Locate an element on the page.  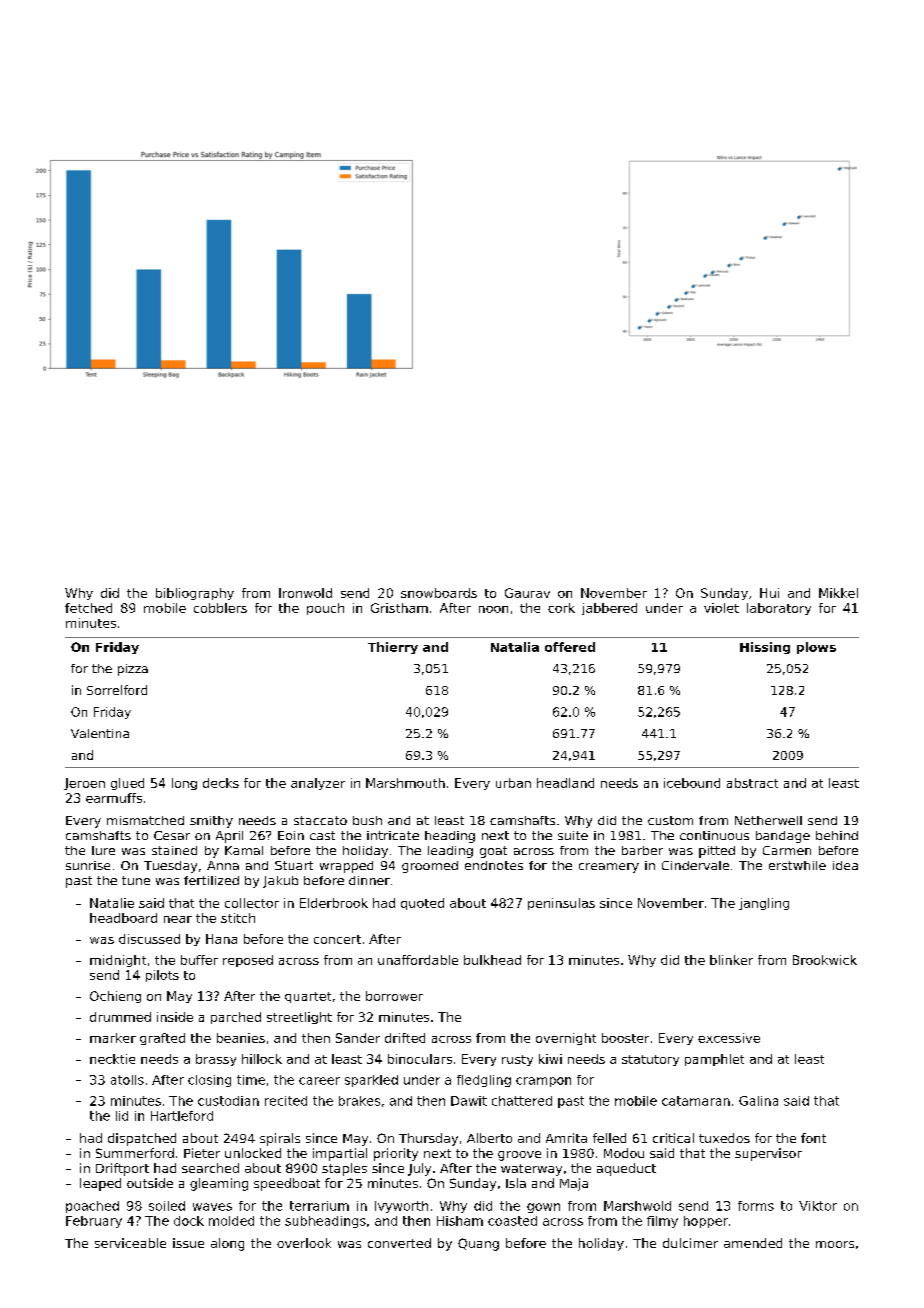
Thierry is located at coordinates (393, 648).
